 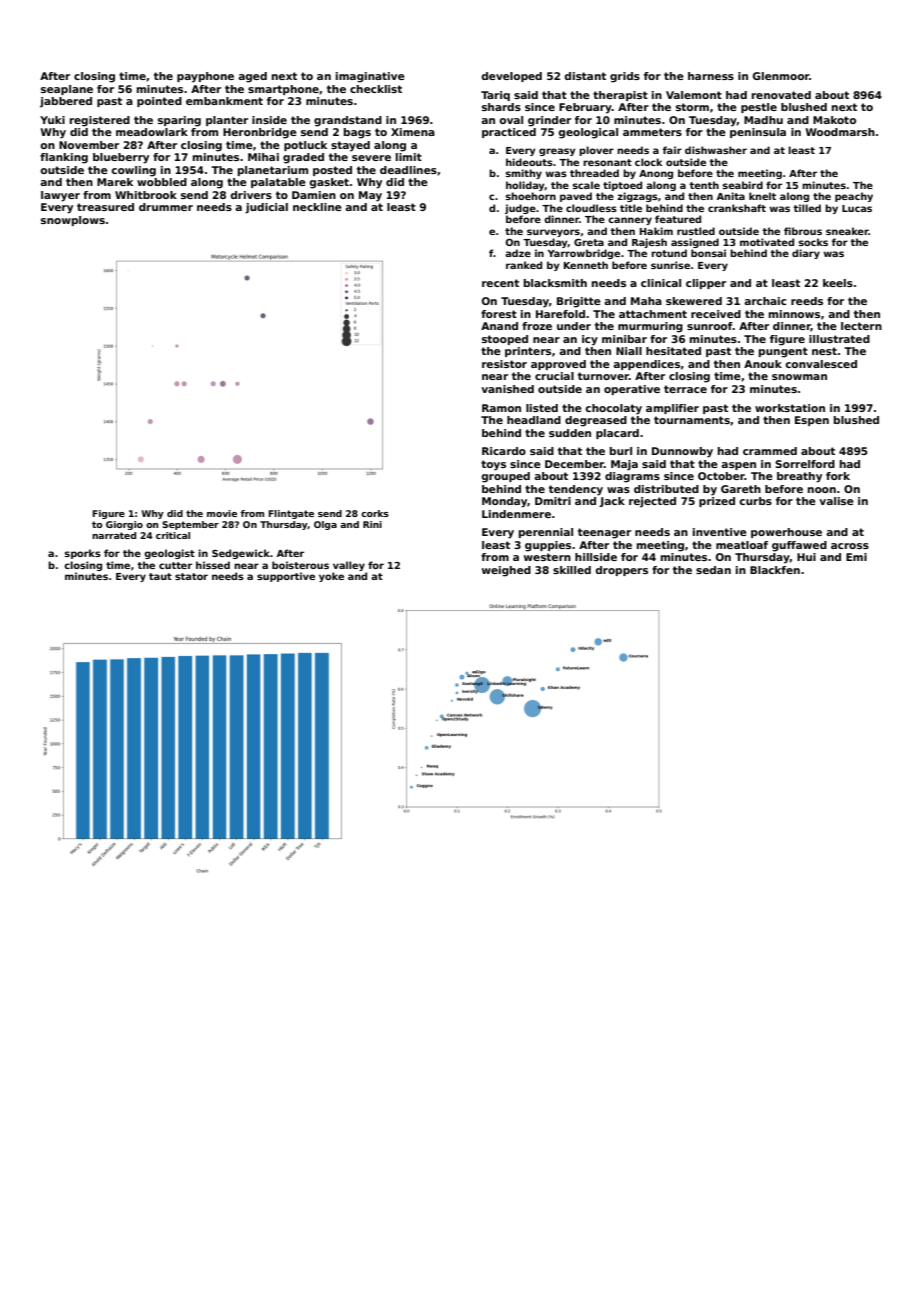 What do you see at coordinates (372, 524) in the screenshot?
I see `Rini` at bounding box center [372, 524].
